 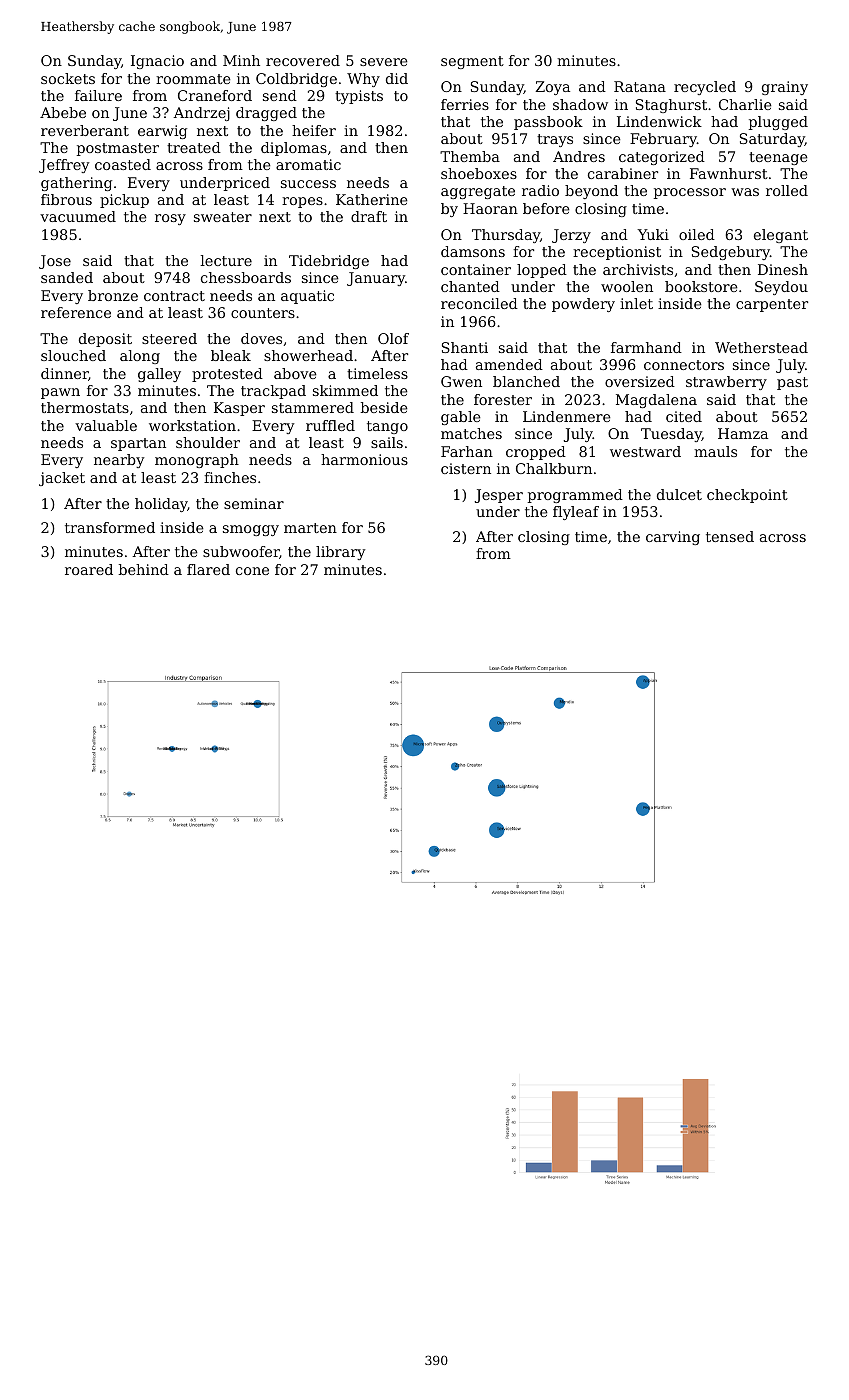 What do you see at coordinates (310, 528) in the screenshot?
I see `marten` at bounding box center [310, 528].
